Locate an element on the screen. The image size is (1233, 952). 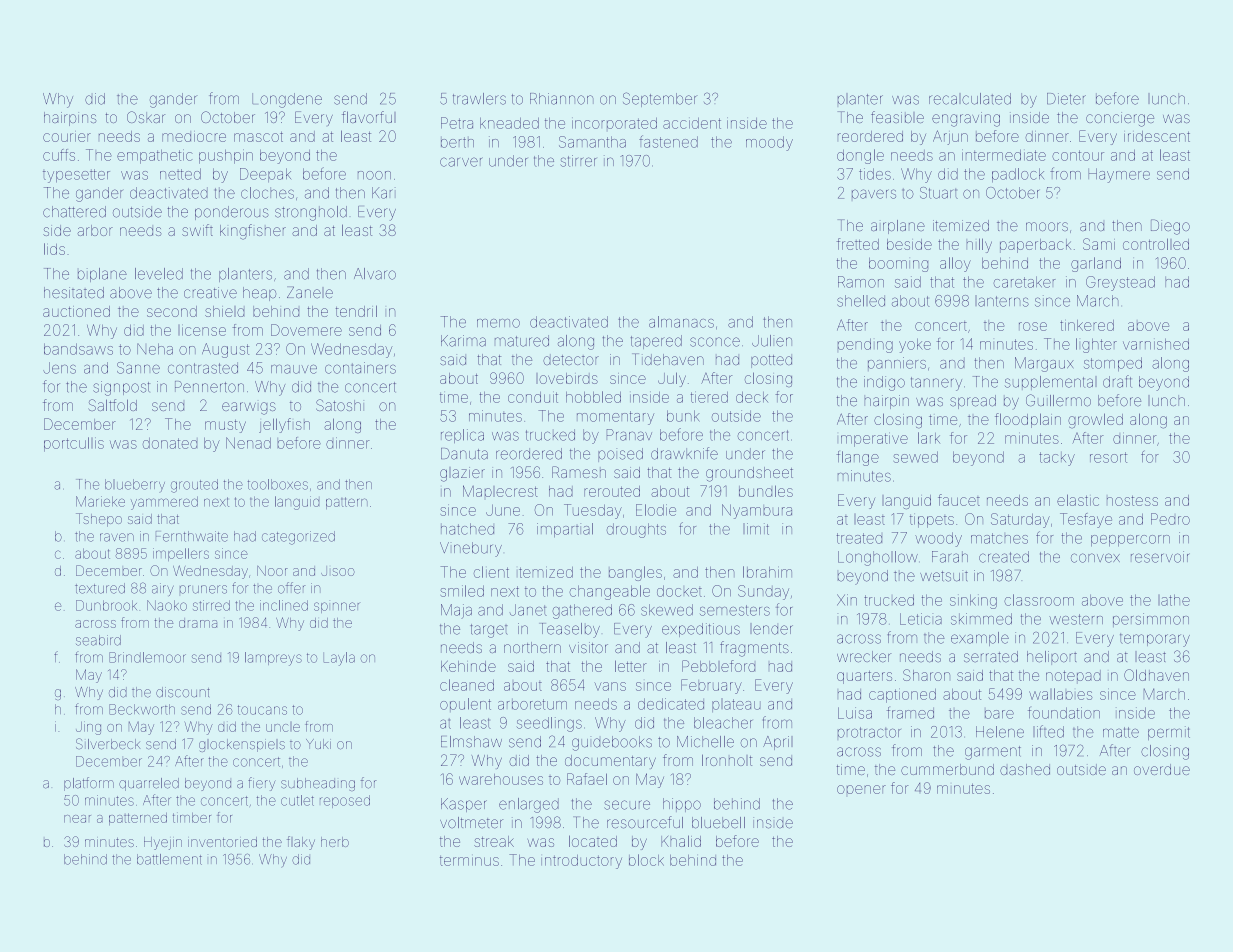
Dieter is located at coordinates (1066, 99).
